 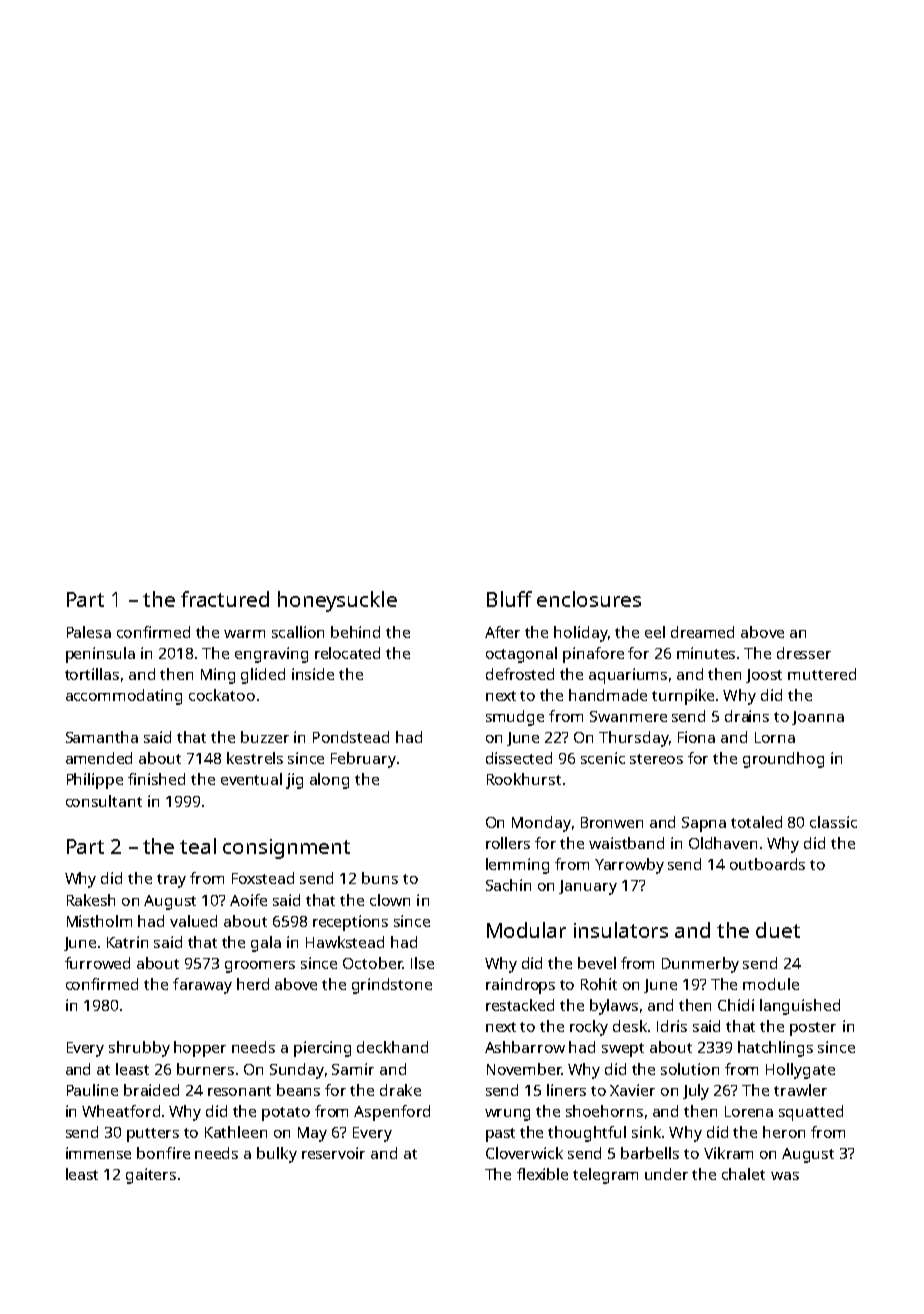 What do you see at coordinates (502, 632) in the screenshot?
I see `After` at bounding box center [502, 632].
